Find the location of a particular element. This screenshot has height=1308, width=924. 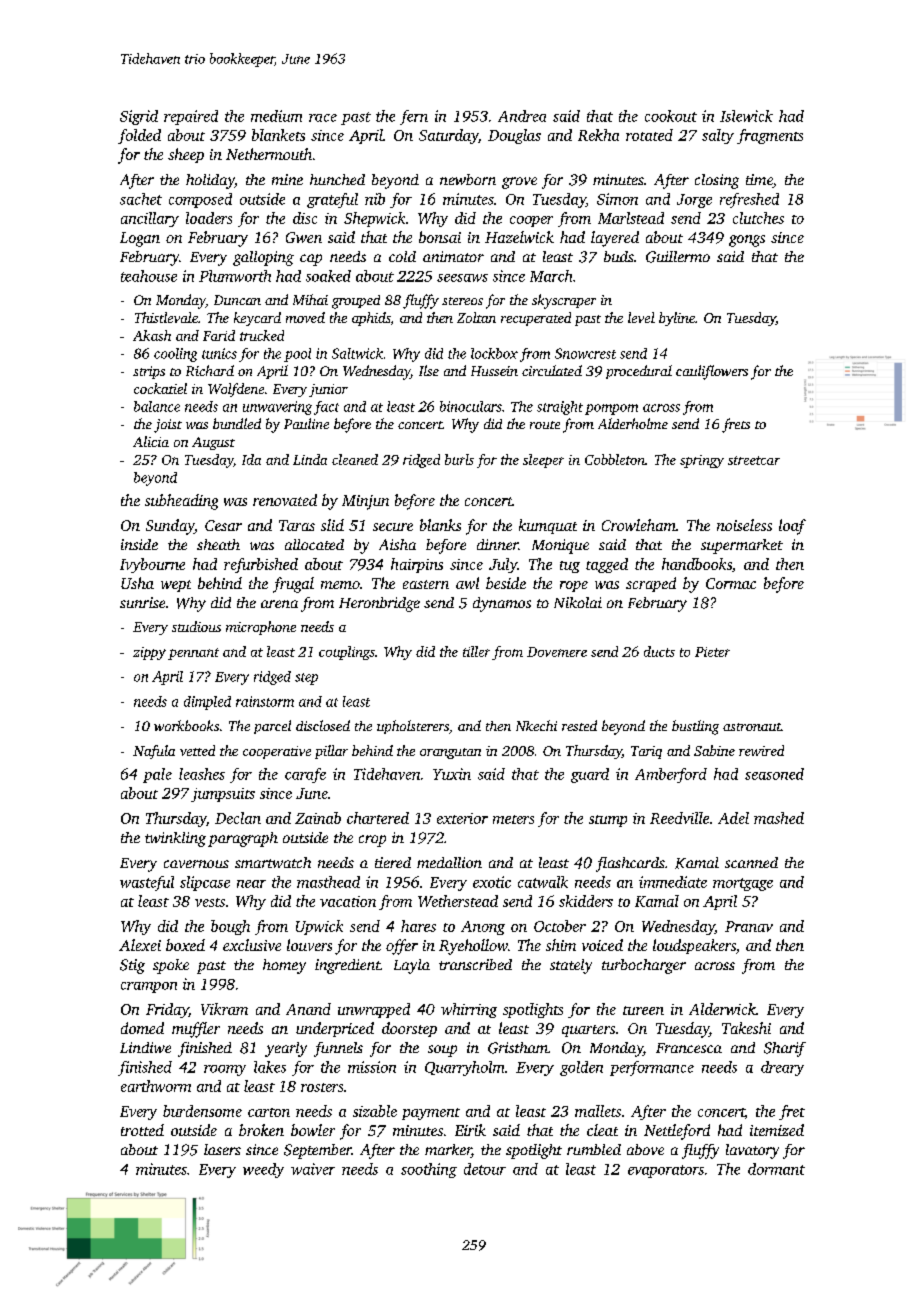

gongs is located at coordinates (747, 241).
